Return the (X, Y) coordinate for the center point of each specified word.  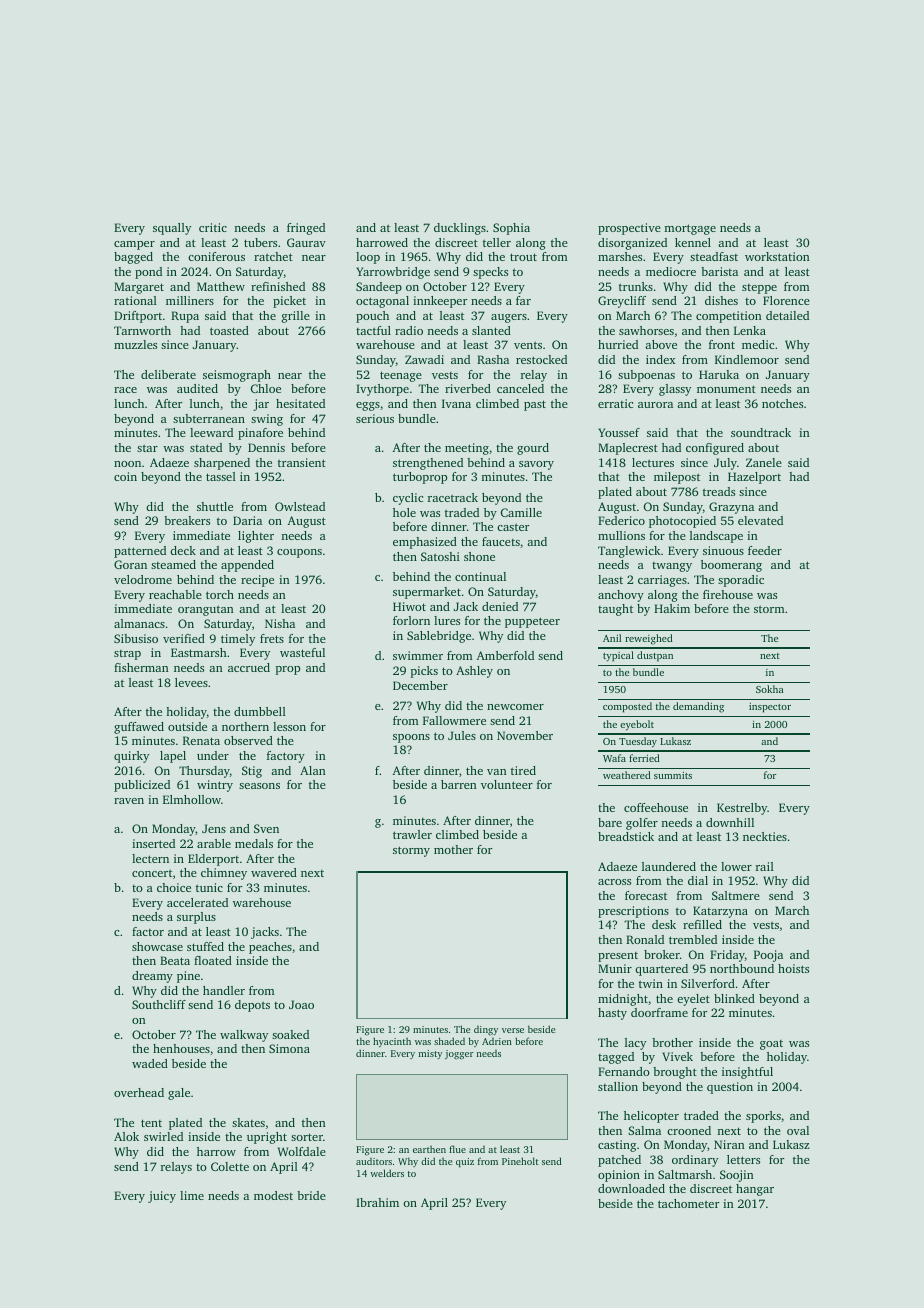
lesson (289, 726)
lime (192, 1195)
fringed (306, 229)
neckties (765, 836)
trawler (412, 834)
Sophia (511, 229)
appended (247, 566)
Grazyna (731, 508)
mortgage (690, 229)
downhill (730, 822)
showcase (157, 946)
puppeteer (532, 622)
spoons (411, 738)
